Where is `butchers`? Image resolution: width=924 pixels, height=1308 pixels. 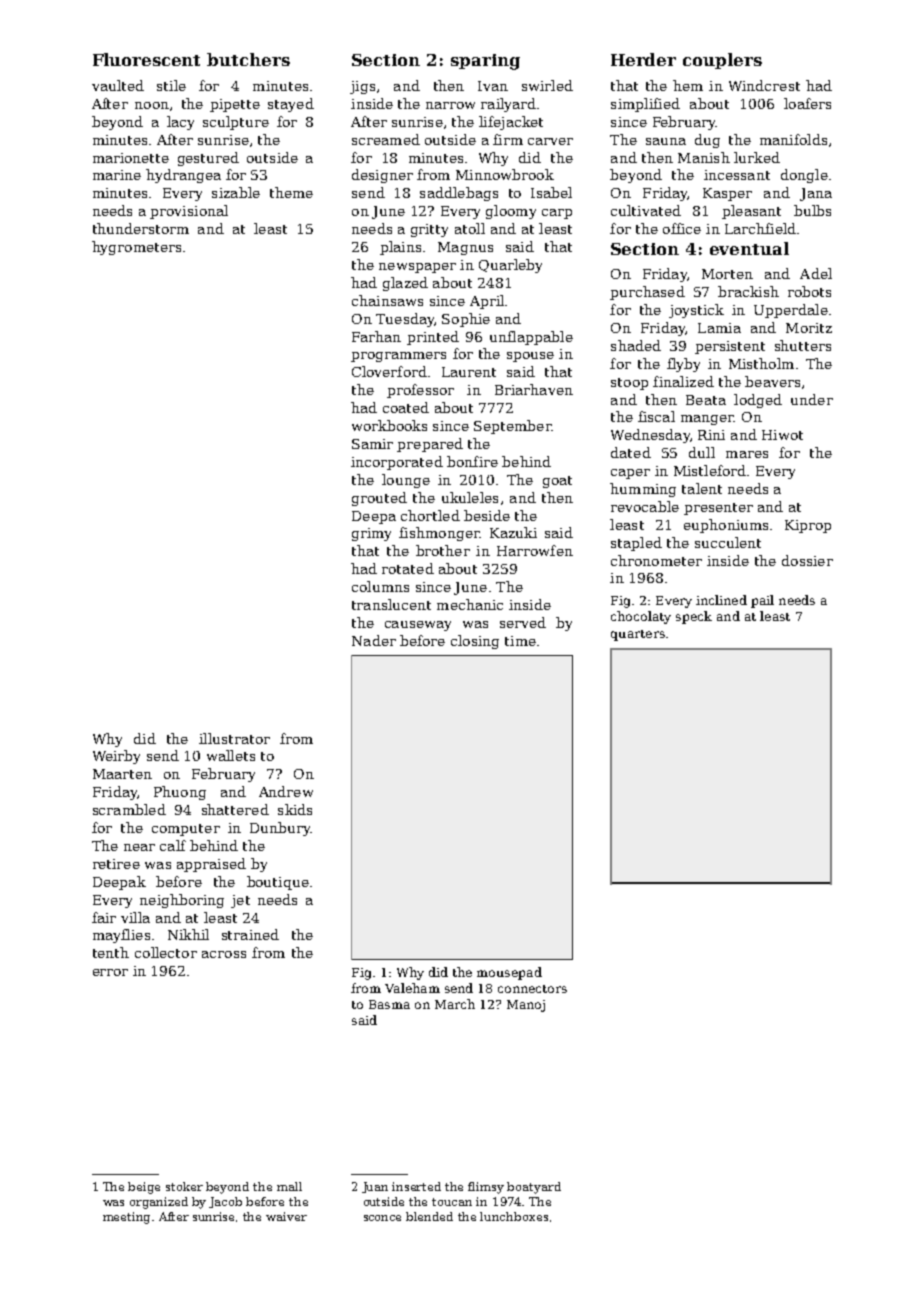
butchers is located at coordinates (248, 59).
